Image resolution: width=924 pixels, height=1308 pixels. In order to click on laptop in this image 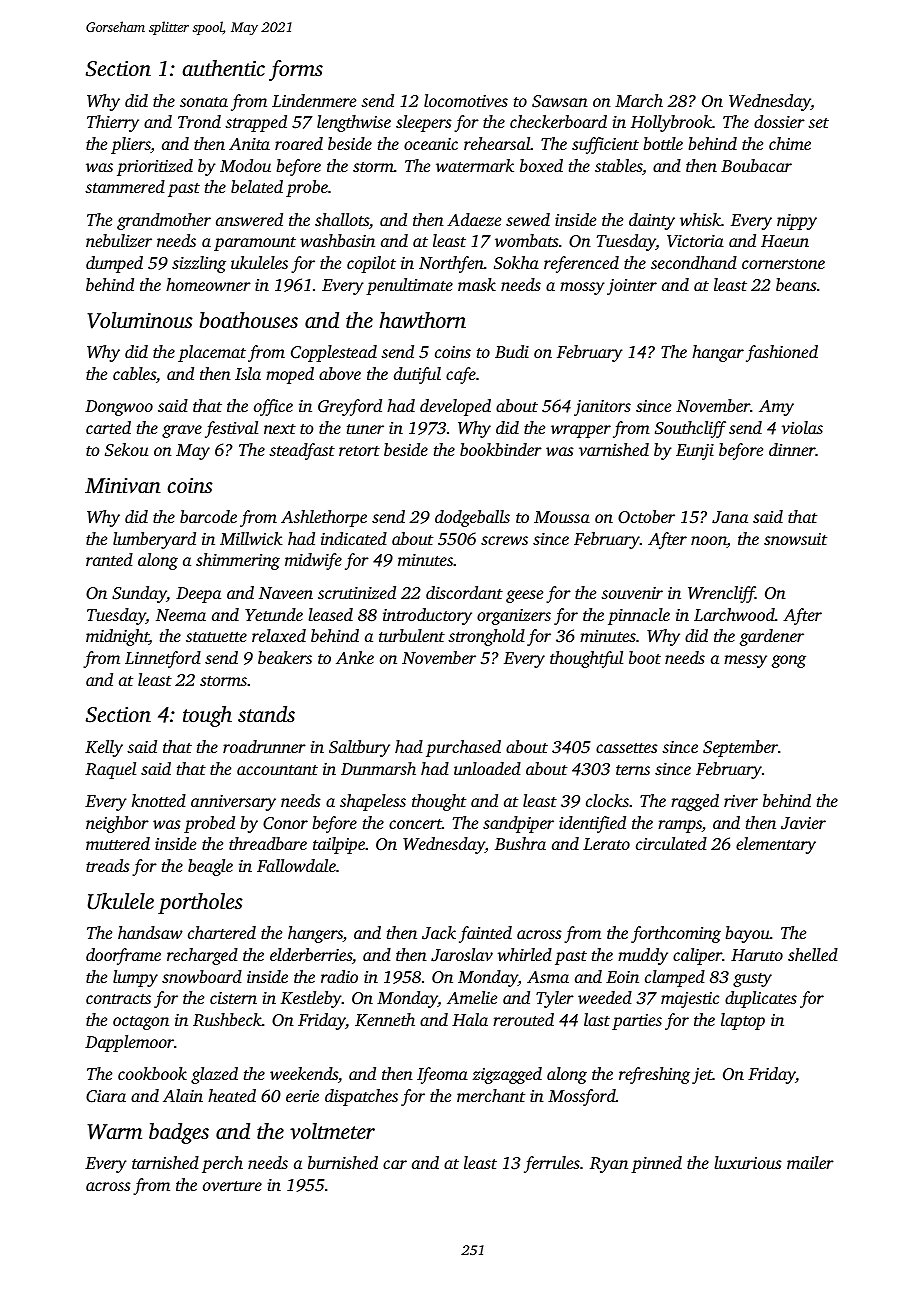, I will do `click(743, 1021)`.
